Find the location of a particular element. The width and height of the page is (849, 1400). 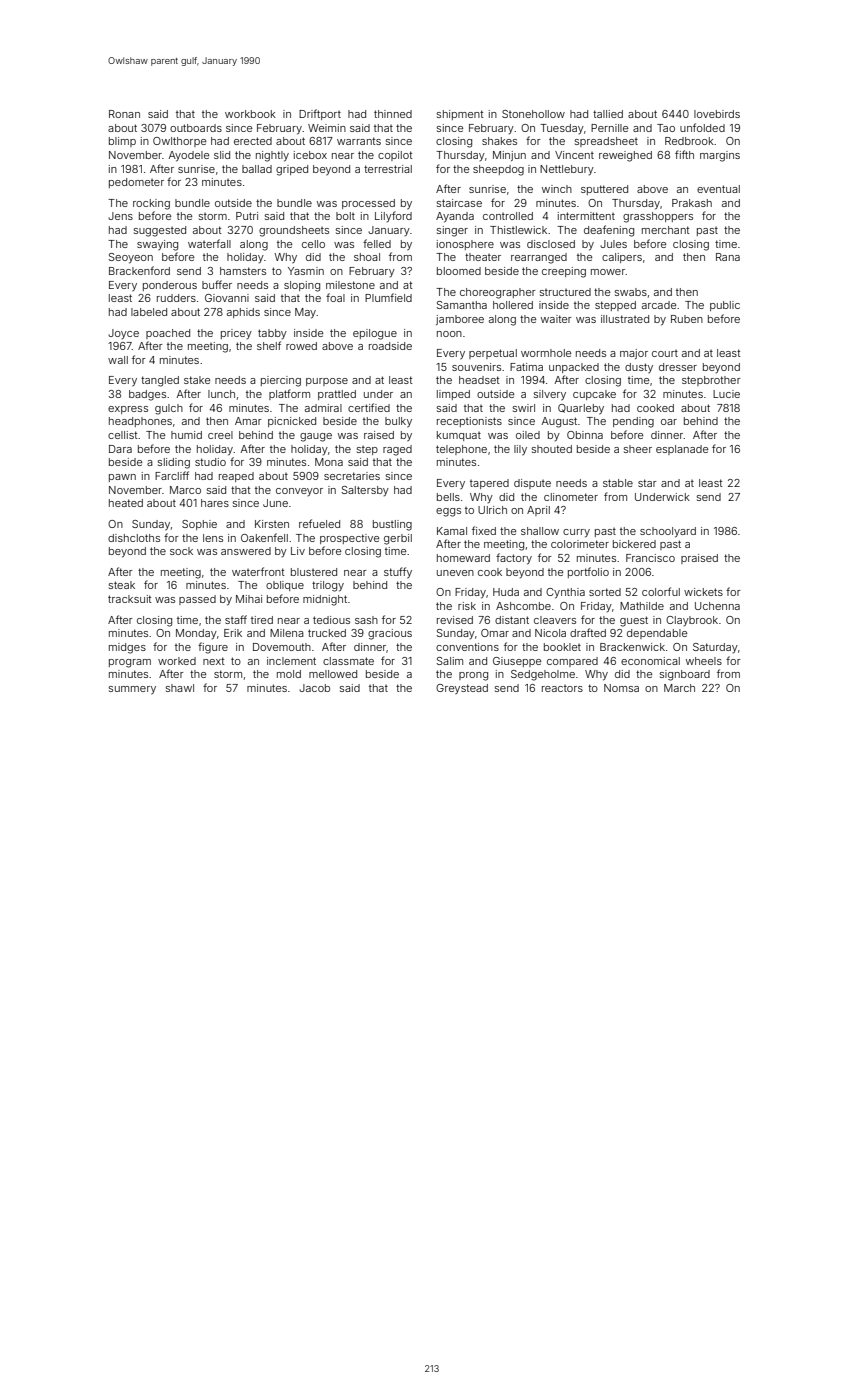

Francisco is located at coordinates (650, 558).
